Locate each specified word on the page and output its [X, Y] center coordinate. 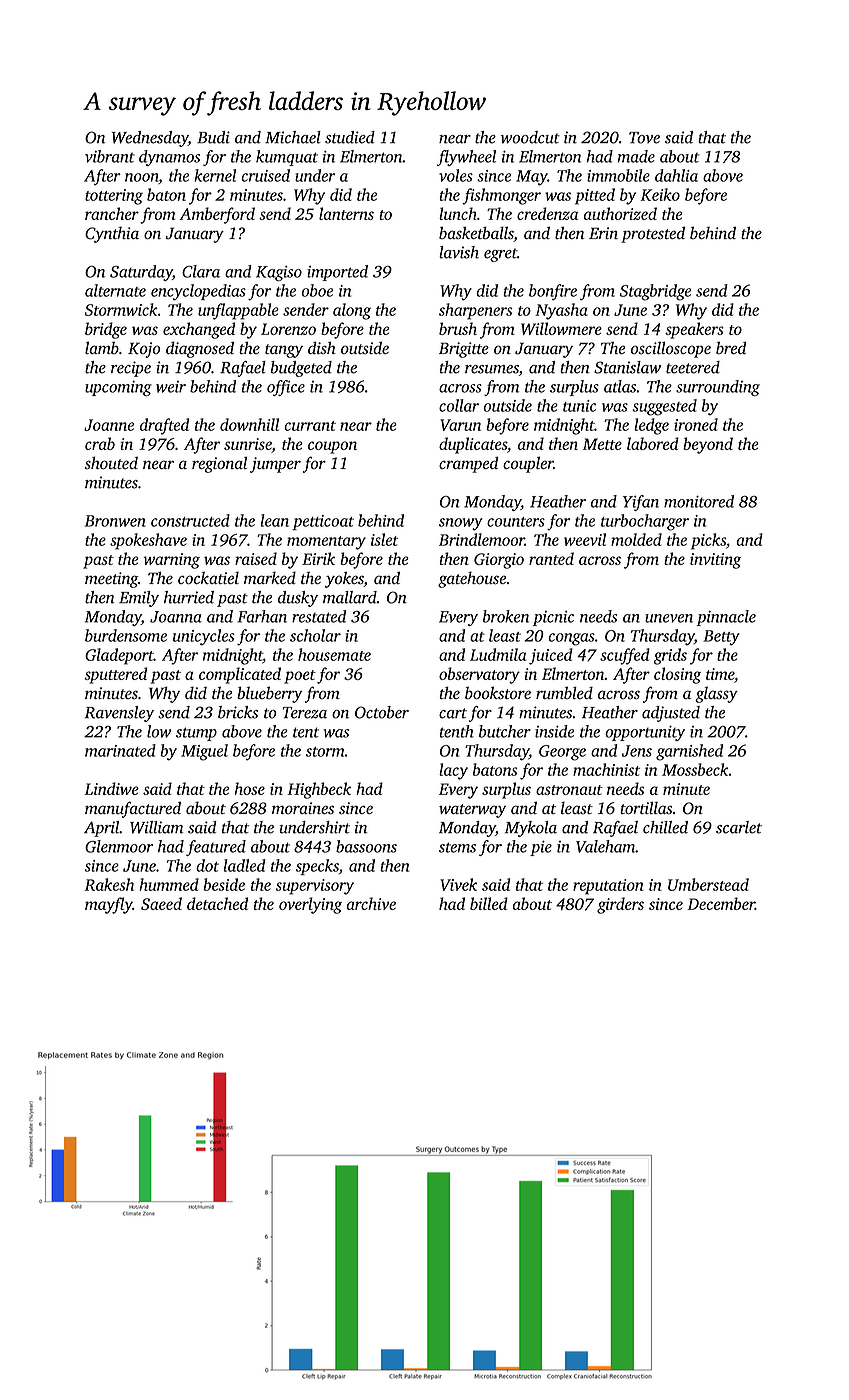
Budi [213, 137]
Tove [644, 138]
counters [516, 522]
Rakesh [109, 884]
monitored [699, 501]
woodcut [530, 137]
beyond [708, 445]
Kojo [144, 350]
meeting [111, 580]
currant [310, 426]
